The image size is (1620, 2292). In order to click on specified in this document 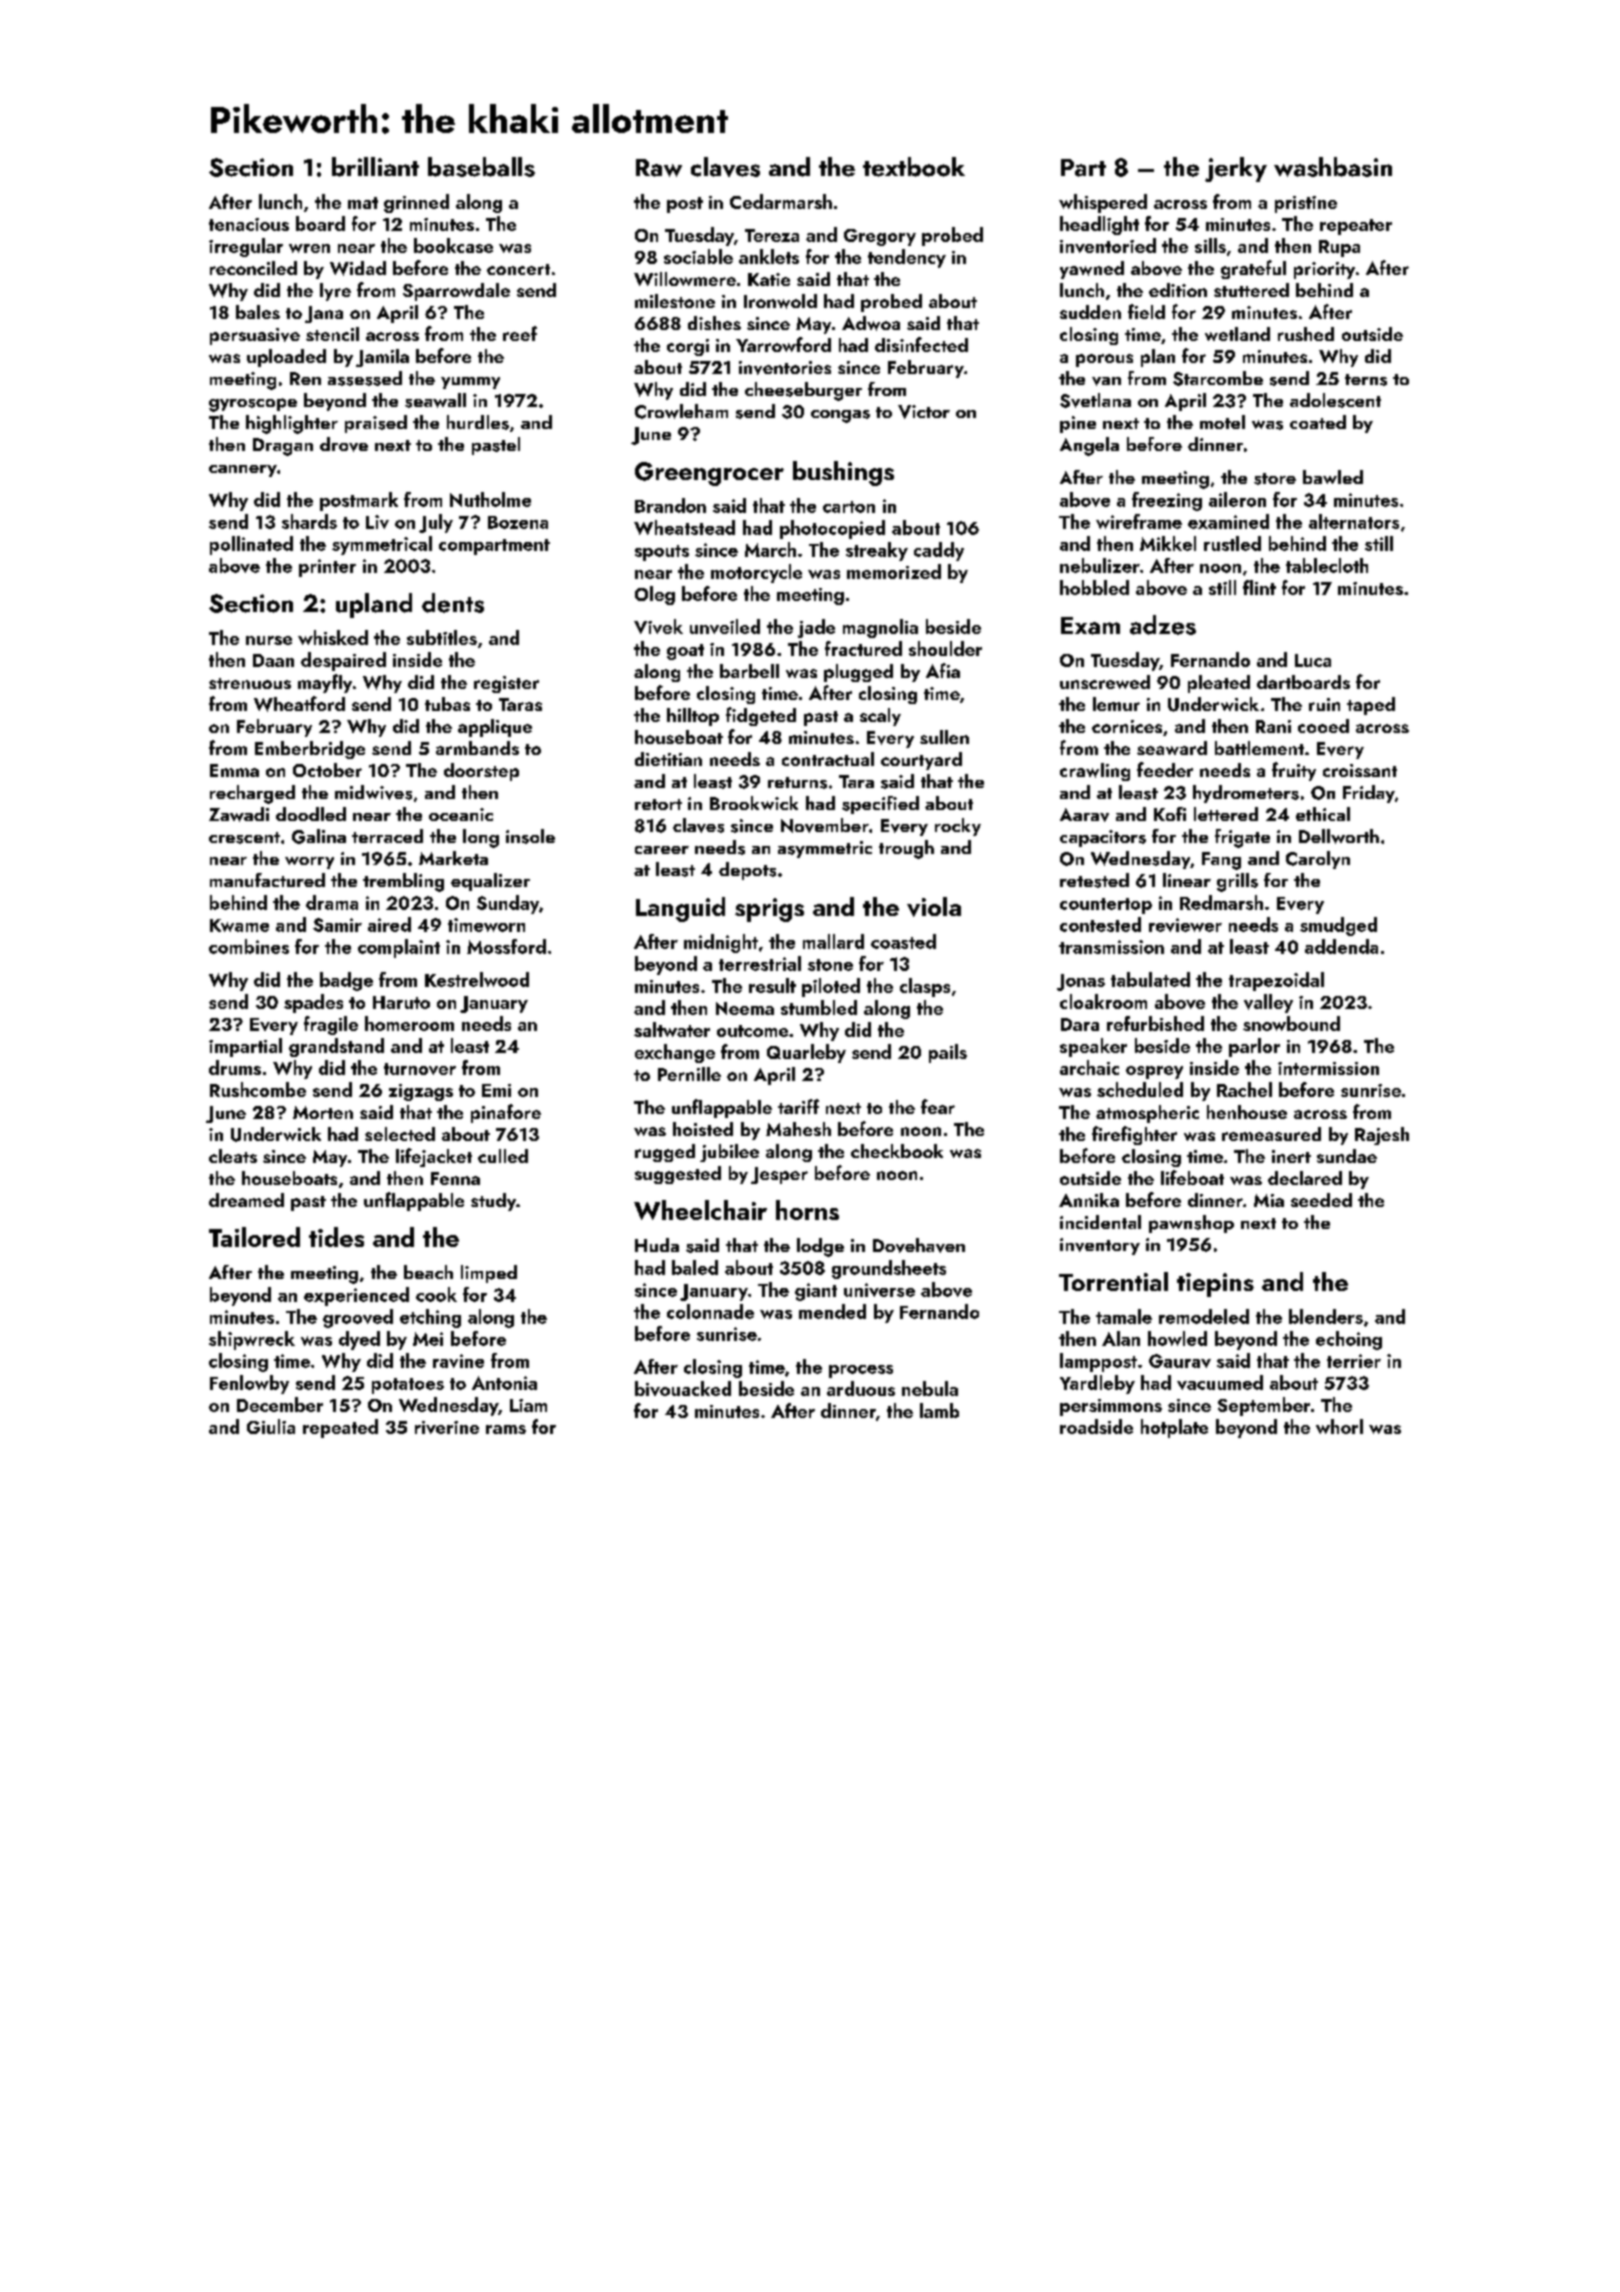, I will do `click(880, 805)`.
